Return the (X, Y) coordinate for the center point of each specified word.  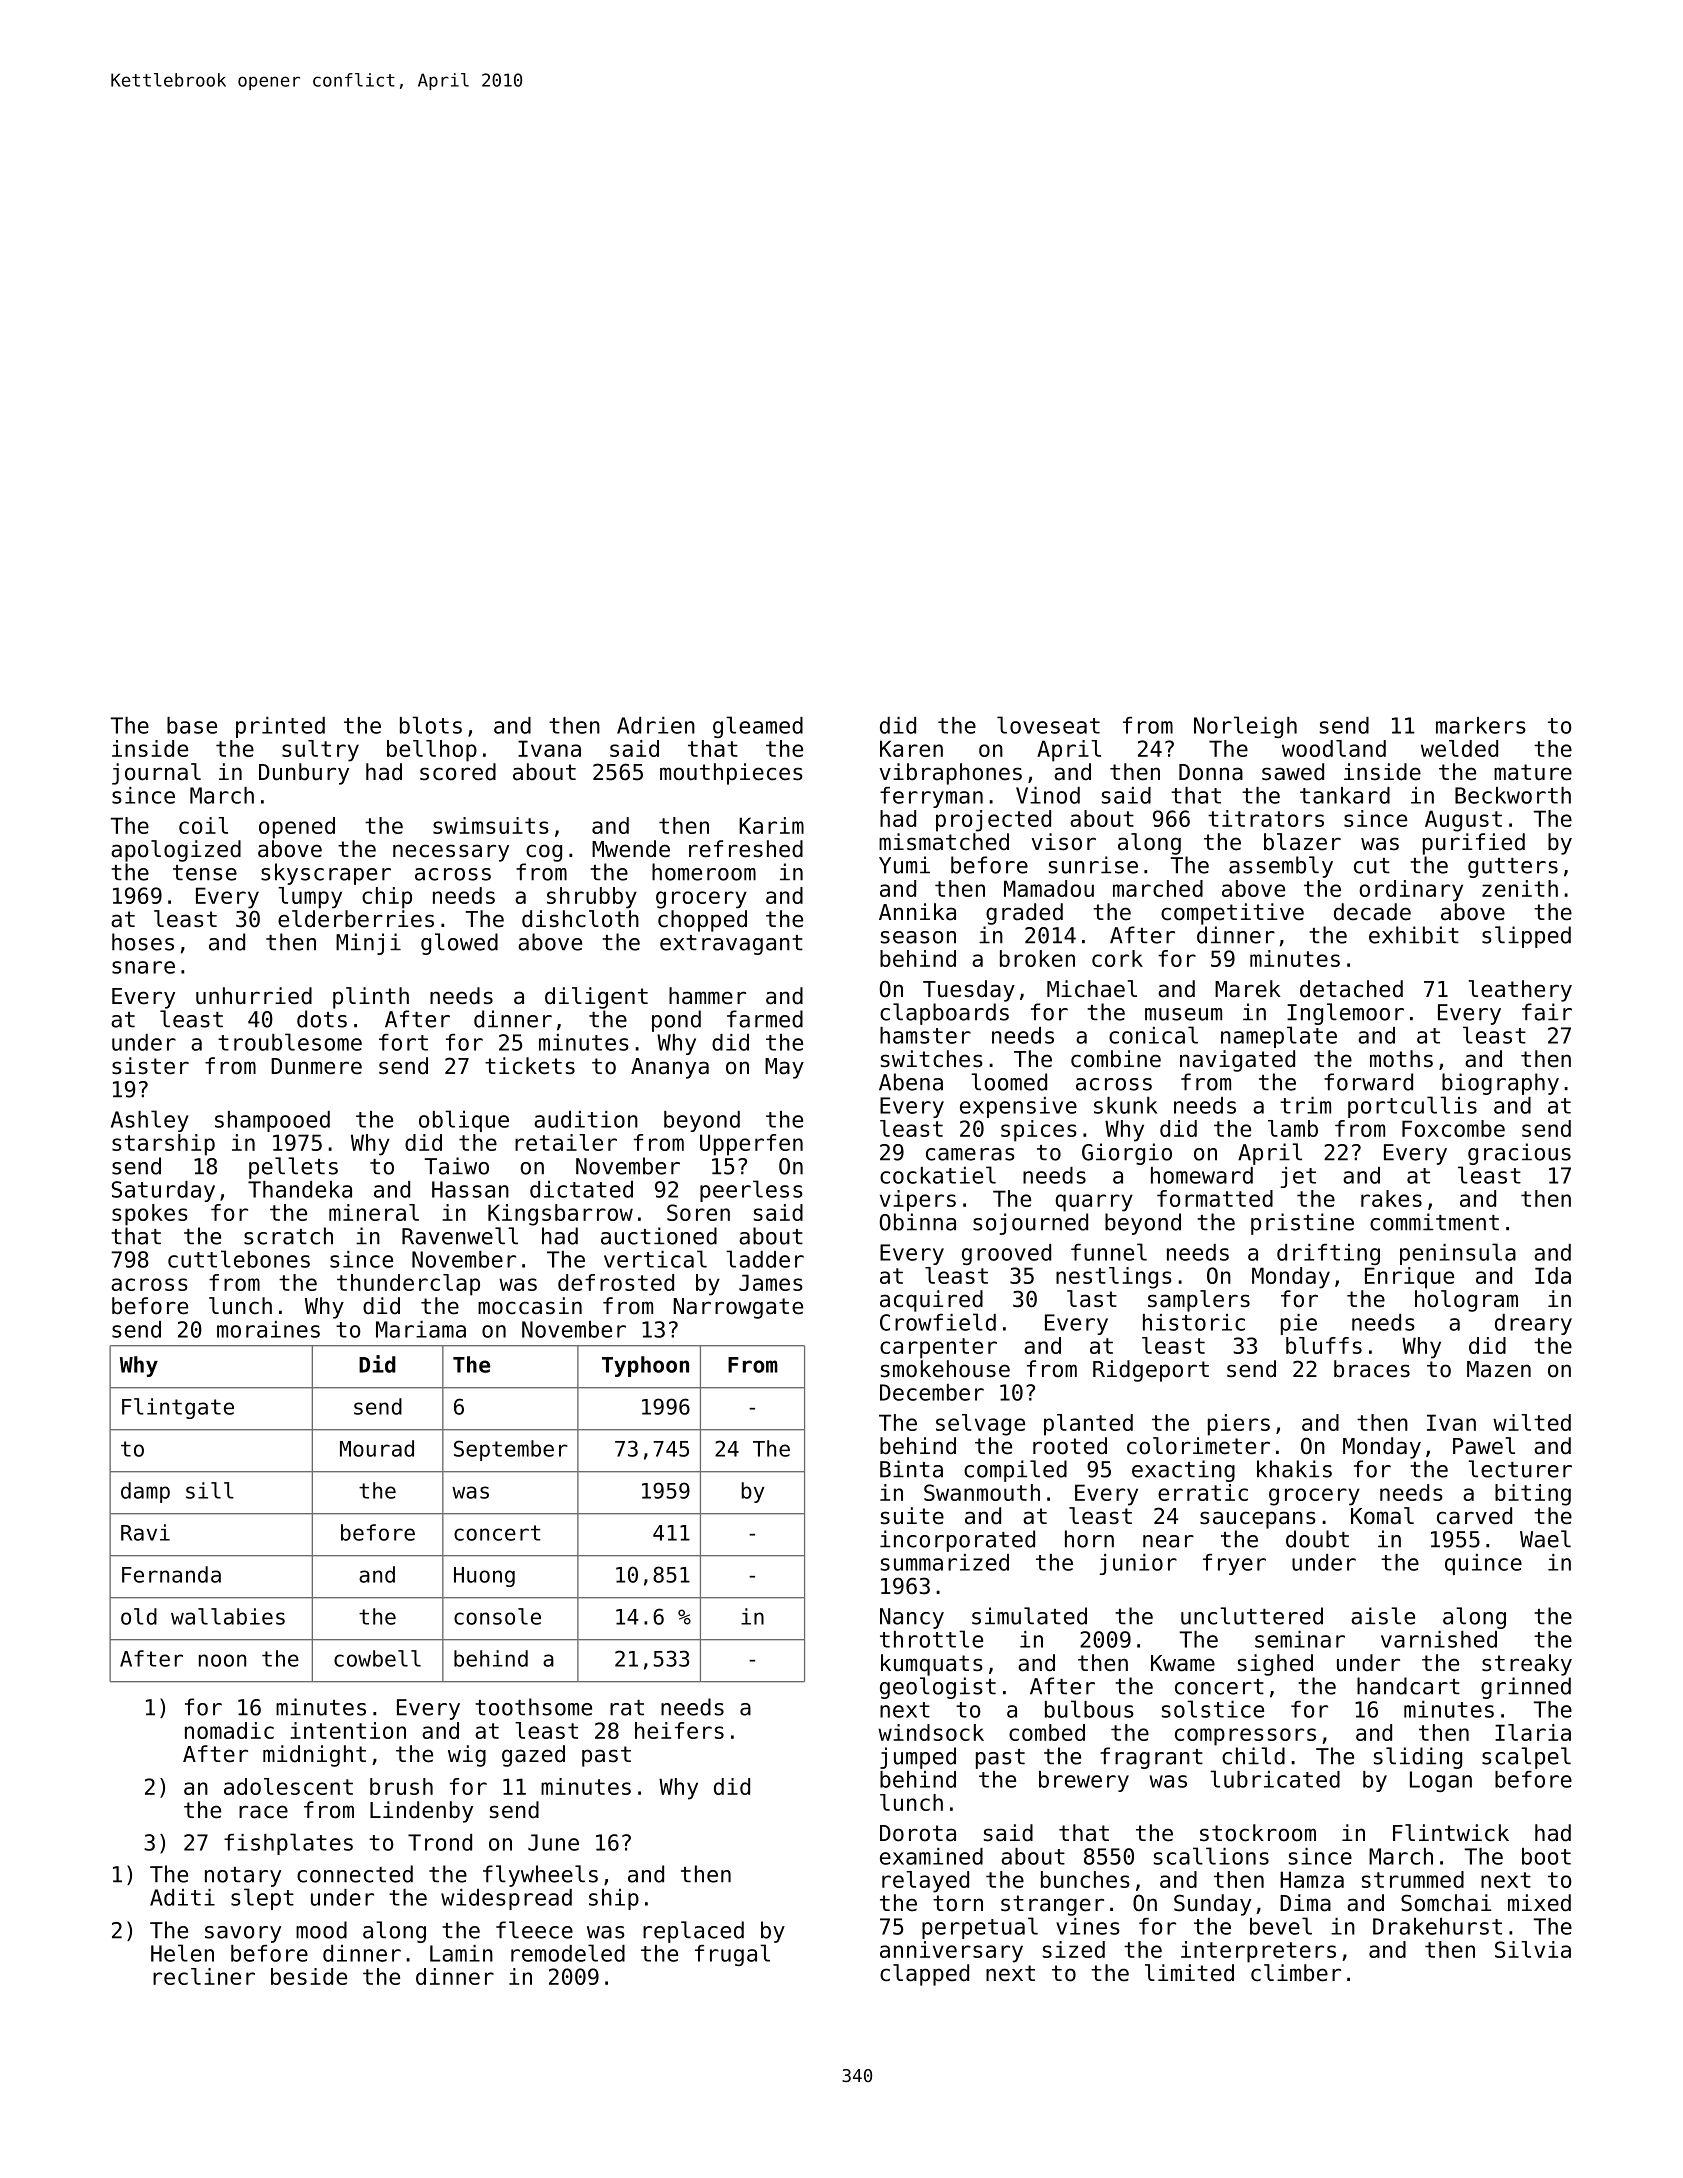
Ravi (145, 1532)
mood (321, 1930)
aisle (1383, 1616)
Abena (911, 1082)
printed (280, 727)
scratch (288, 1236)
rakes (1391, 1198)
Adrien (656, 725)
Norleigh (1245, 727)
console (497, 1616)
